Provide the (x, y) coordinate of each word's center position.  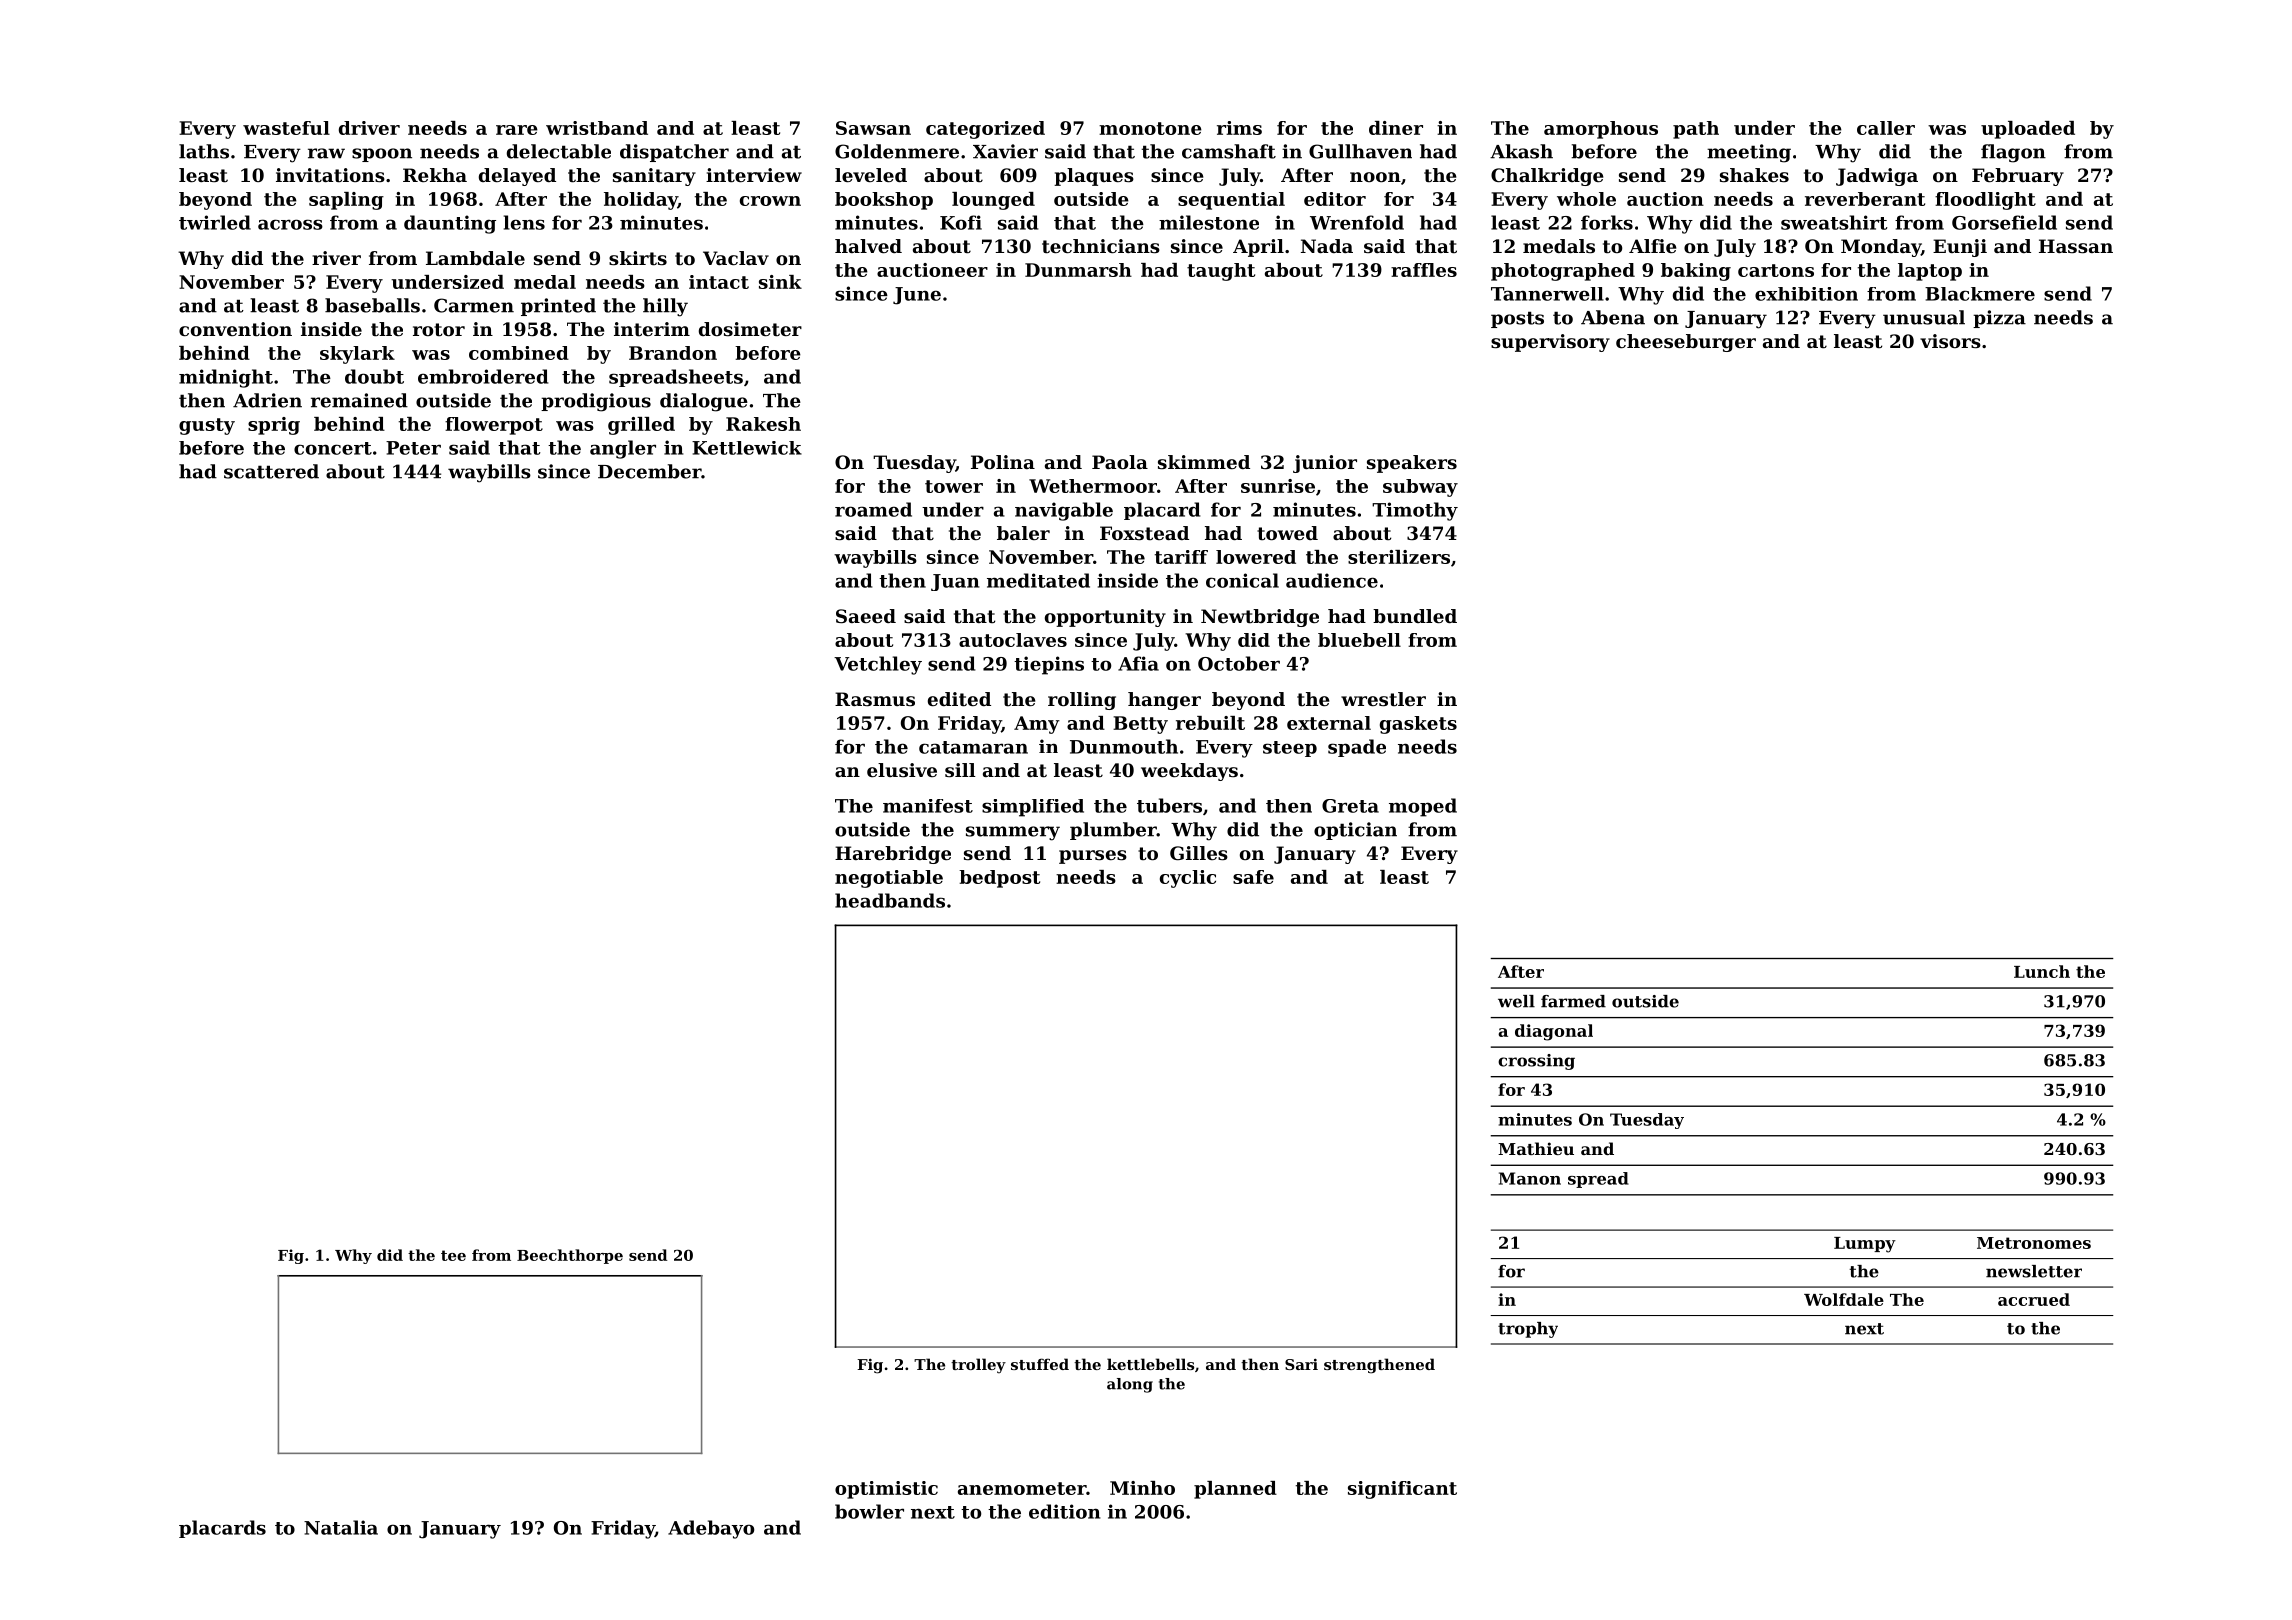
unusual (1924, 317)
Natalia (341, 1527)
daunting (450, 224)
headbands (890, 900)
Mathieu (1536, 1148)
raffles (1424, 270)
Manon (1530, 1178)
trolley (978, 1366)
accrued (2034, 1299)
